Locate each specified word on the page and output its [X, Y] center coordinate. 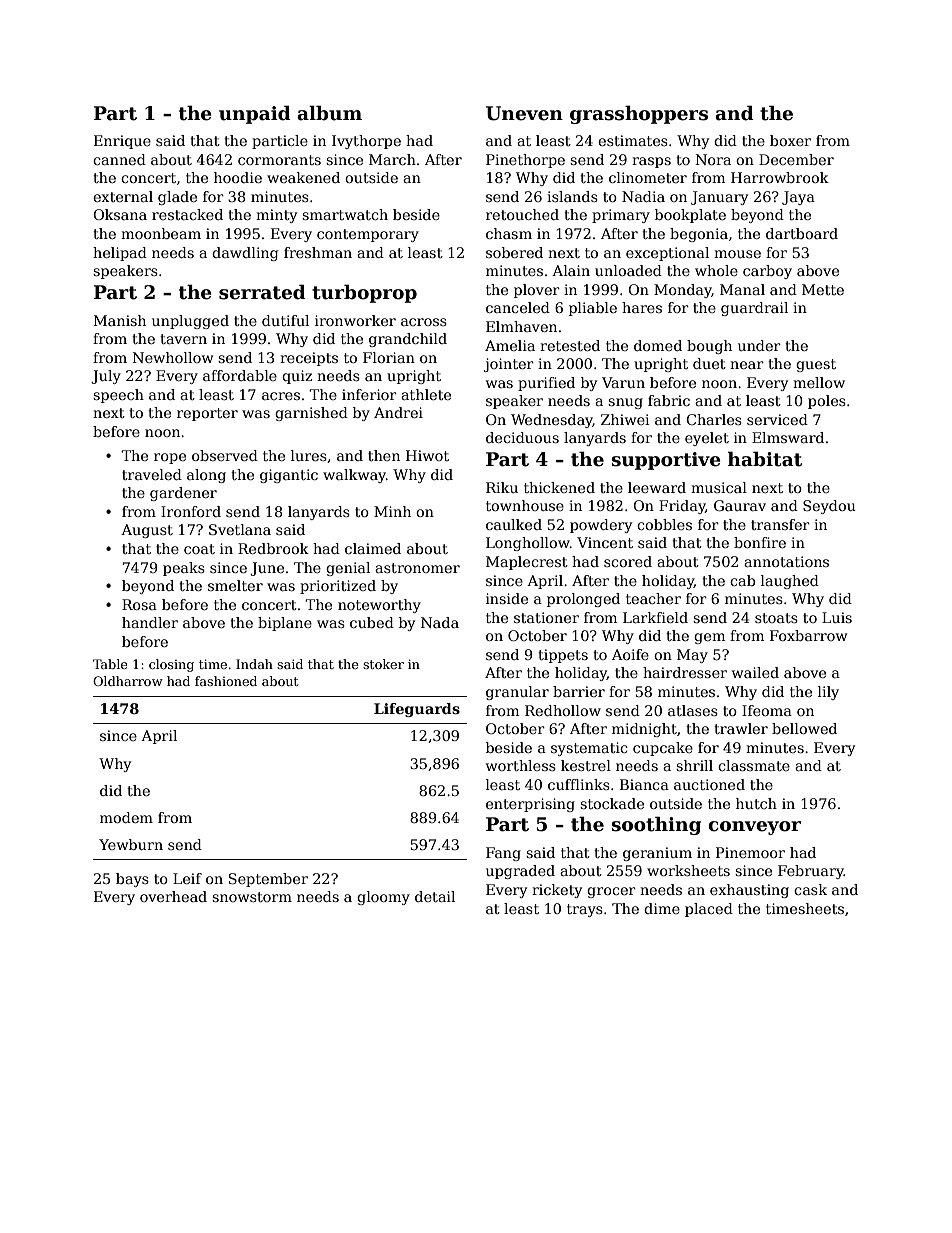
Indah [254, 664]
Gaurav [740, 505]
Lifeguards [417, 710]
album [329, 113]
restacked [187, 214]
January [719, 198]
